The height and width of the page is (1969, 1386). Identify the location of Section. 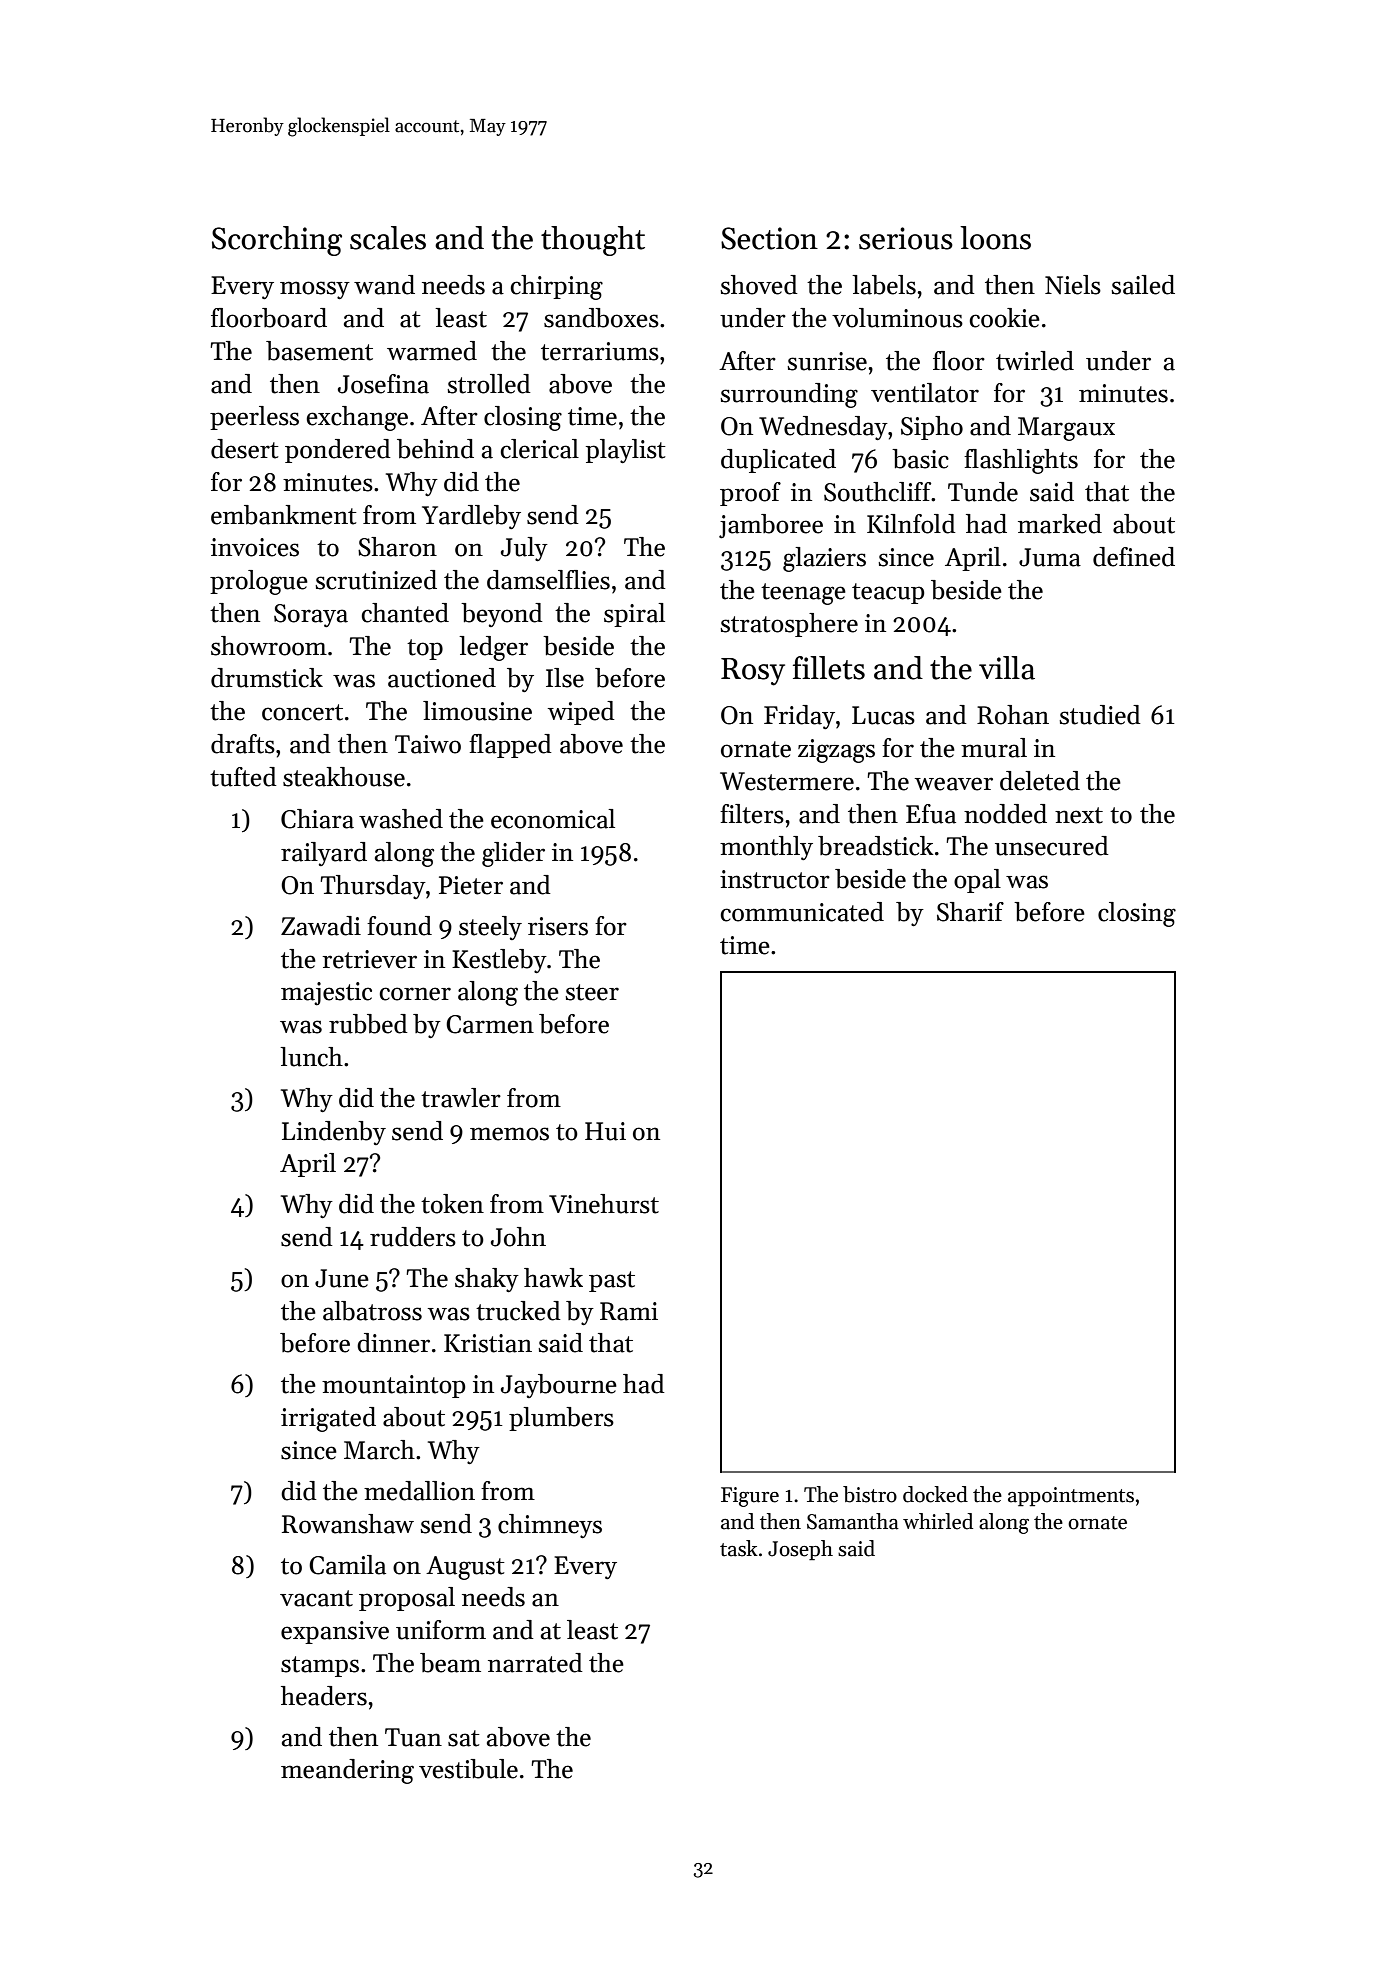
(769, 238).
